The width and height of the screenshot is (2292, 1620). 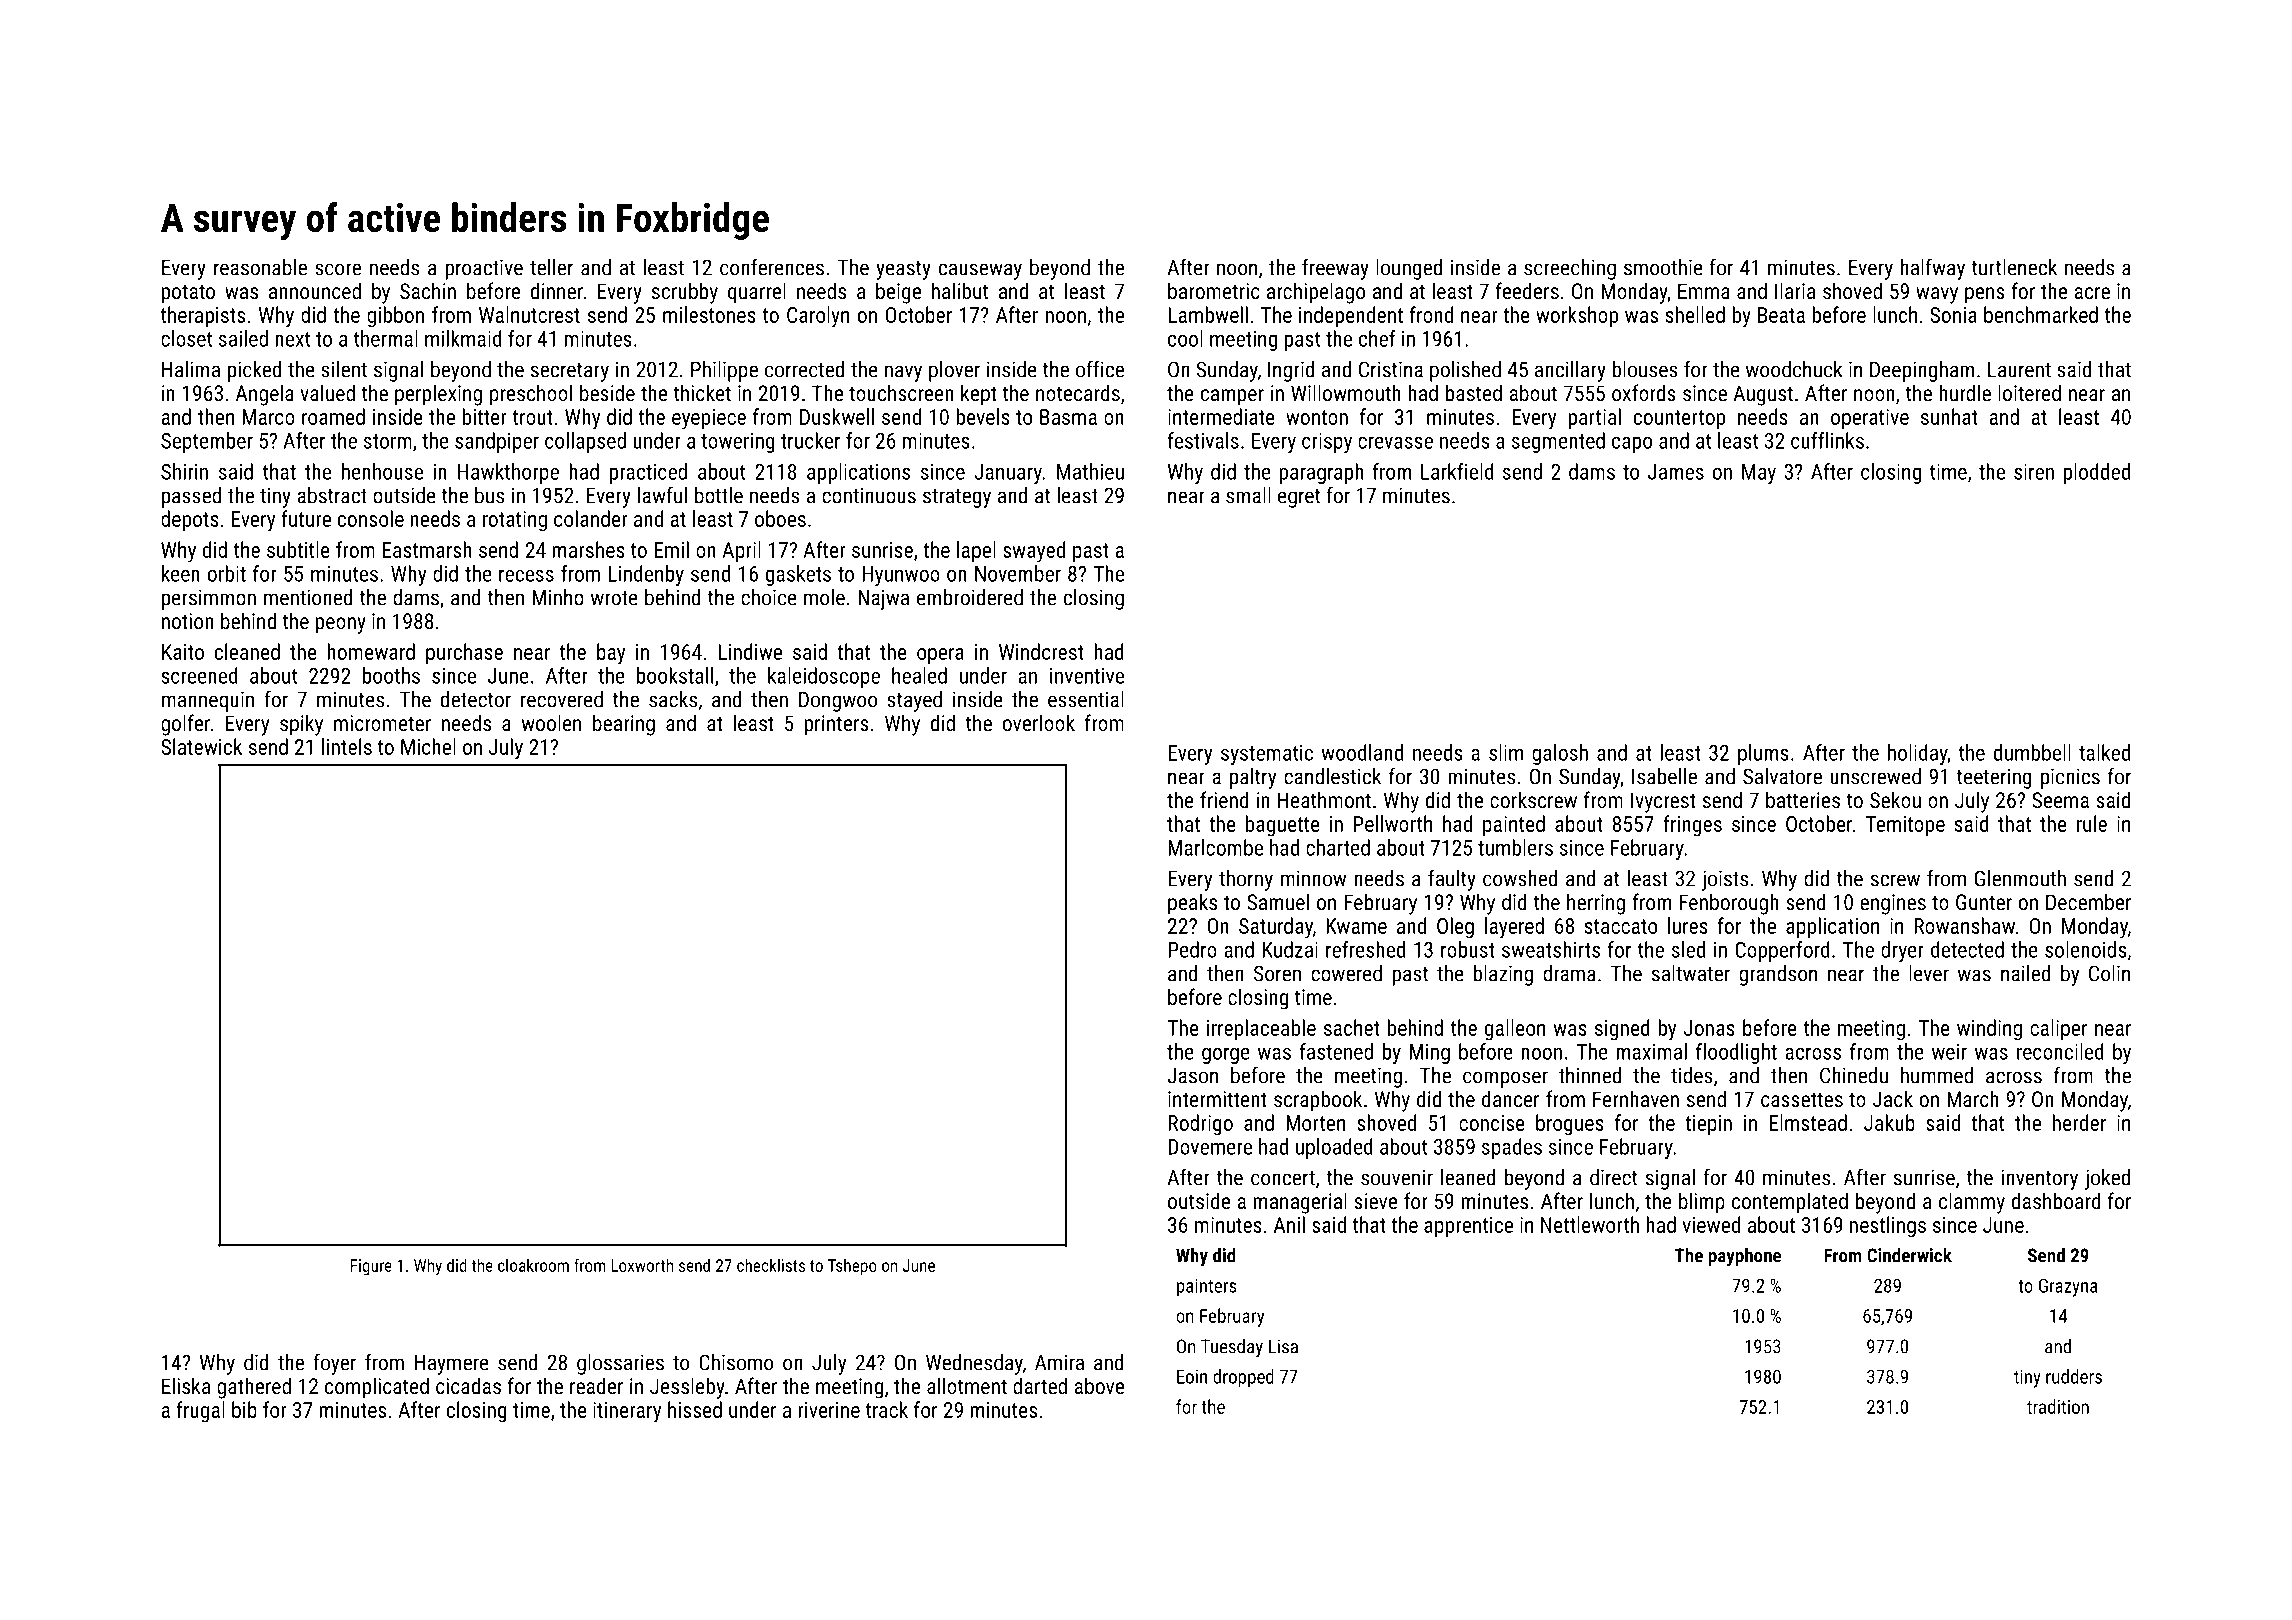 What do you see at coordinates (1663, 267) in the screenshot?
I see `smoothie` at bounding box center [1663, 267].
